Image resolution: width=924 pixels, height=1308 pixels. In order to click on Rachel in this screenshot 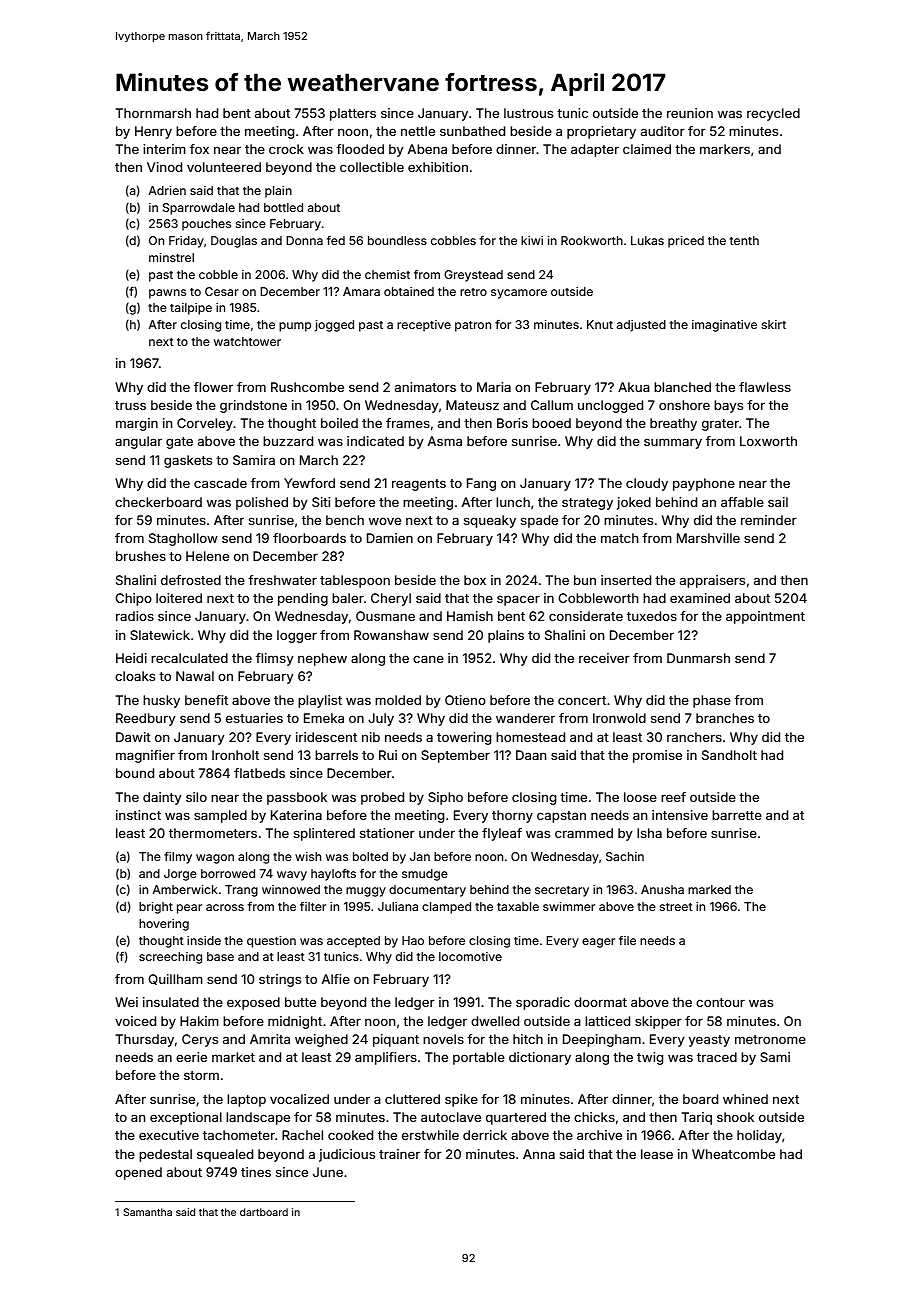, I will do `click(302, 1135)`.
